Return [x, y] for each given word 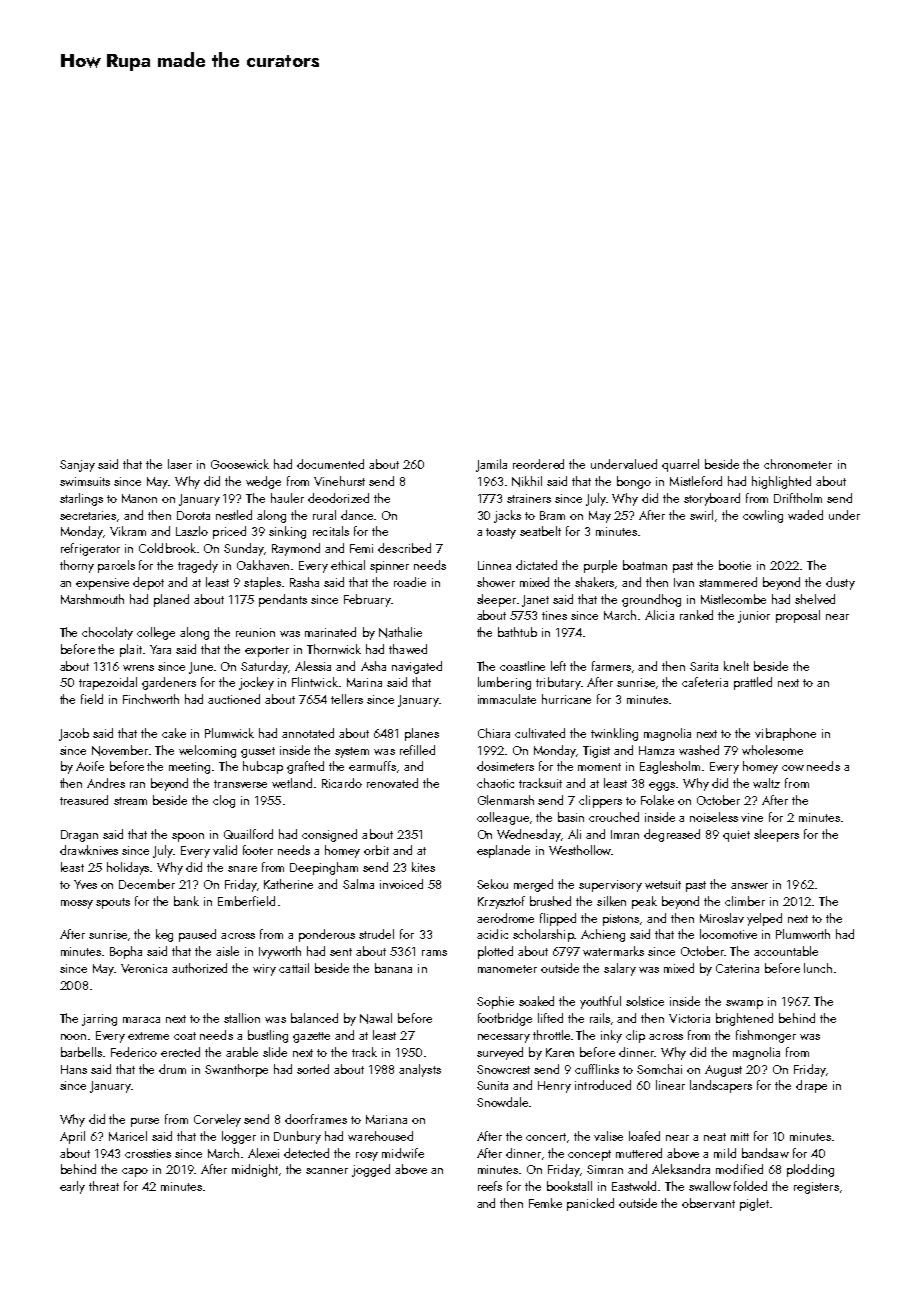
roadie [410, 582]
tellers [347, 699]
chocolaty [107, 633]
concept [589, 1155]
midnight [255, 1170]
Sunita [492, 1085]
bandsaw [765, 1153]
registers [816, 1188]
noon [73, 1037]
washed [699, 750]
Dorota [193, 515]
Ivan [684, 582]
